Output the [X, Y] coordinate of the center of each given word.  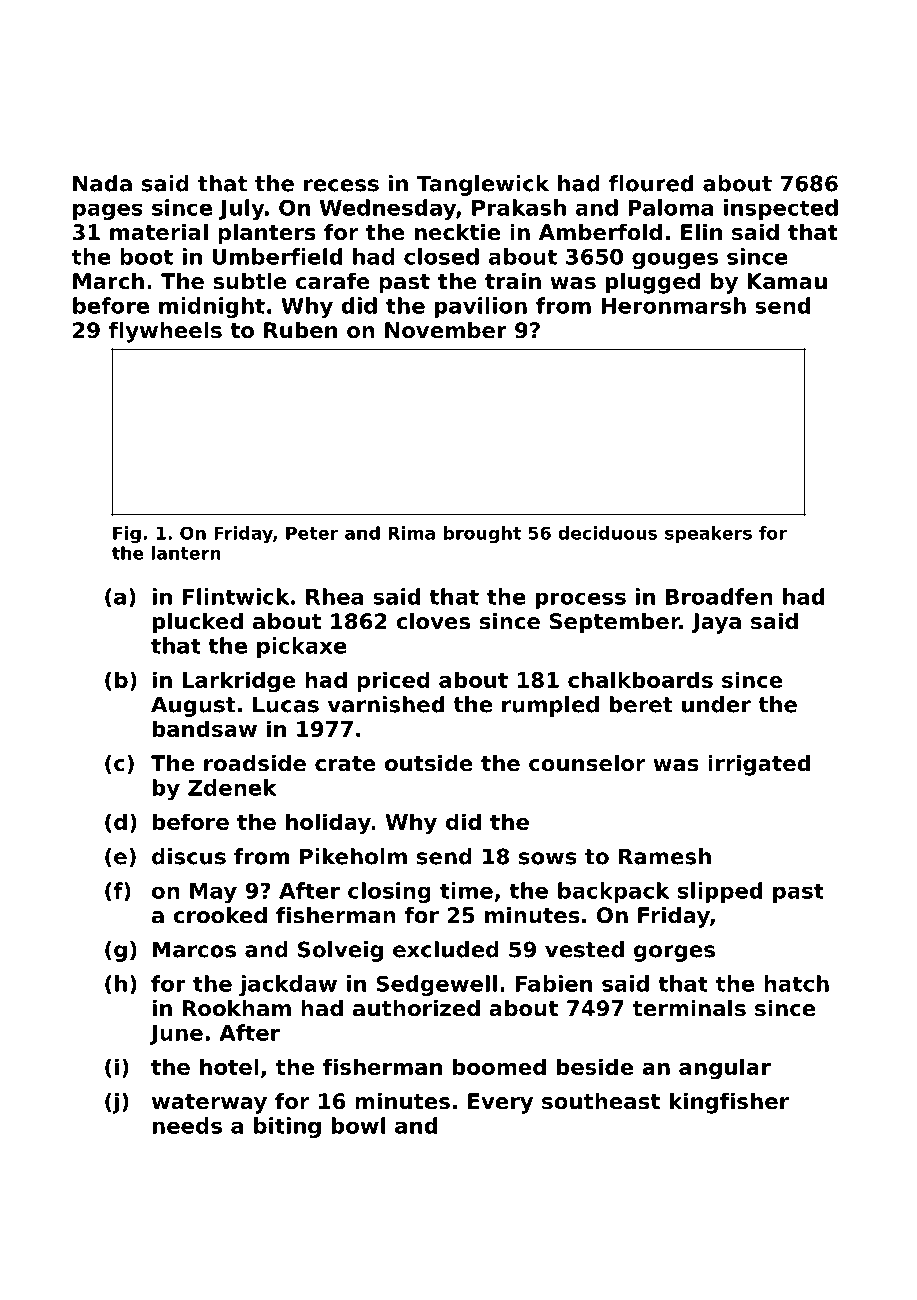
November [446, 330]
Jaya [716, 623]
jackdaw [288, 985]
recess [341, 185]
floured [651, 183]
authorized [416, 1008]
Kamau [787, 281]
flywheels [165, 332]
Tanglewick [483, 185]
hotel [229, 1066]
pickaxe [302, 647]
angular [725, 1069]
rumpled [550, 706]
